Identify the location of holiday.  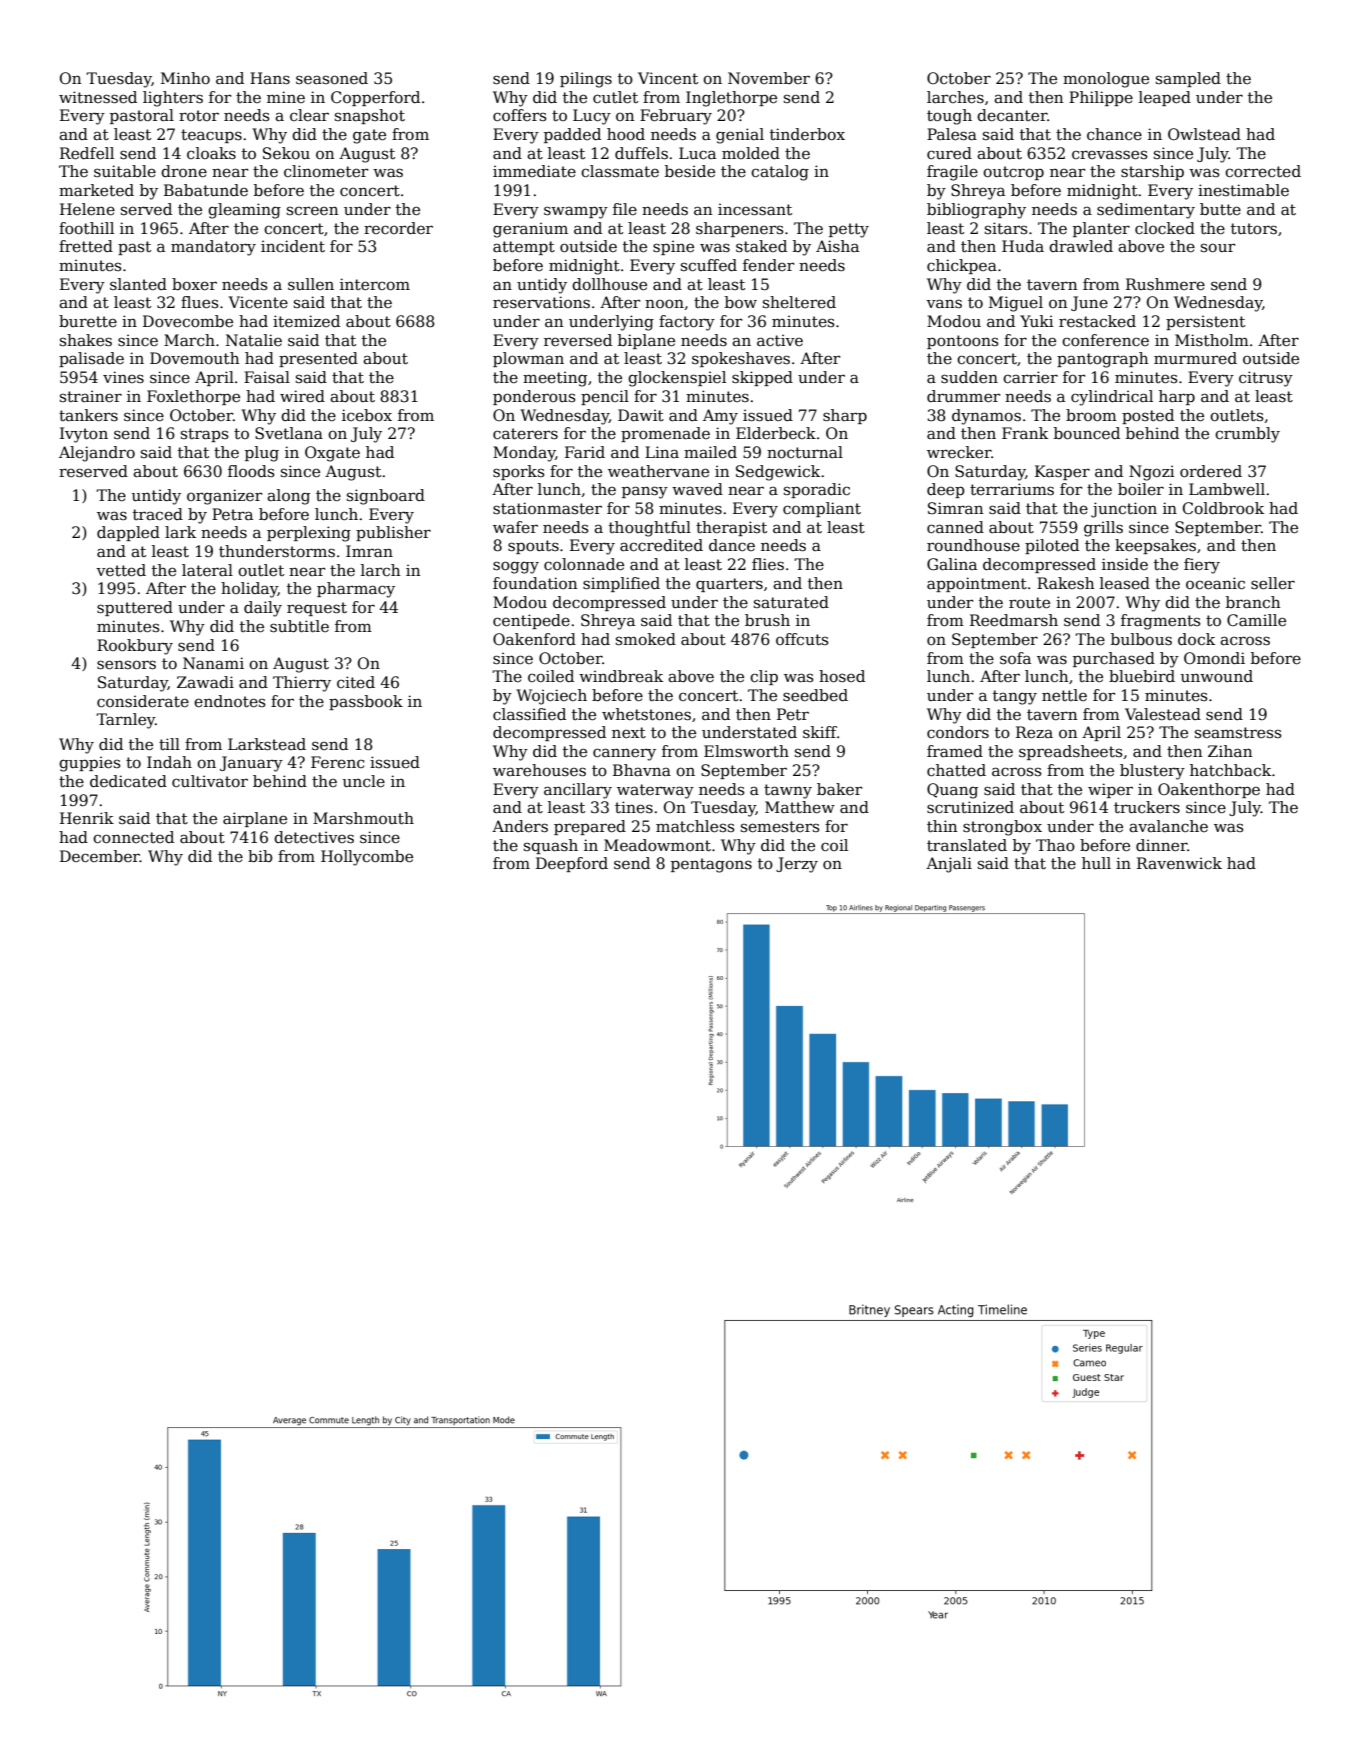
(249, 590).
